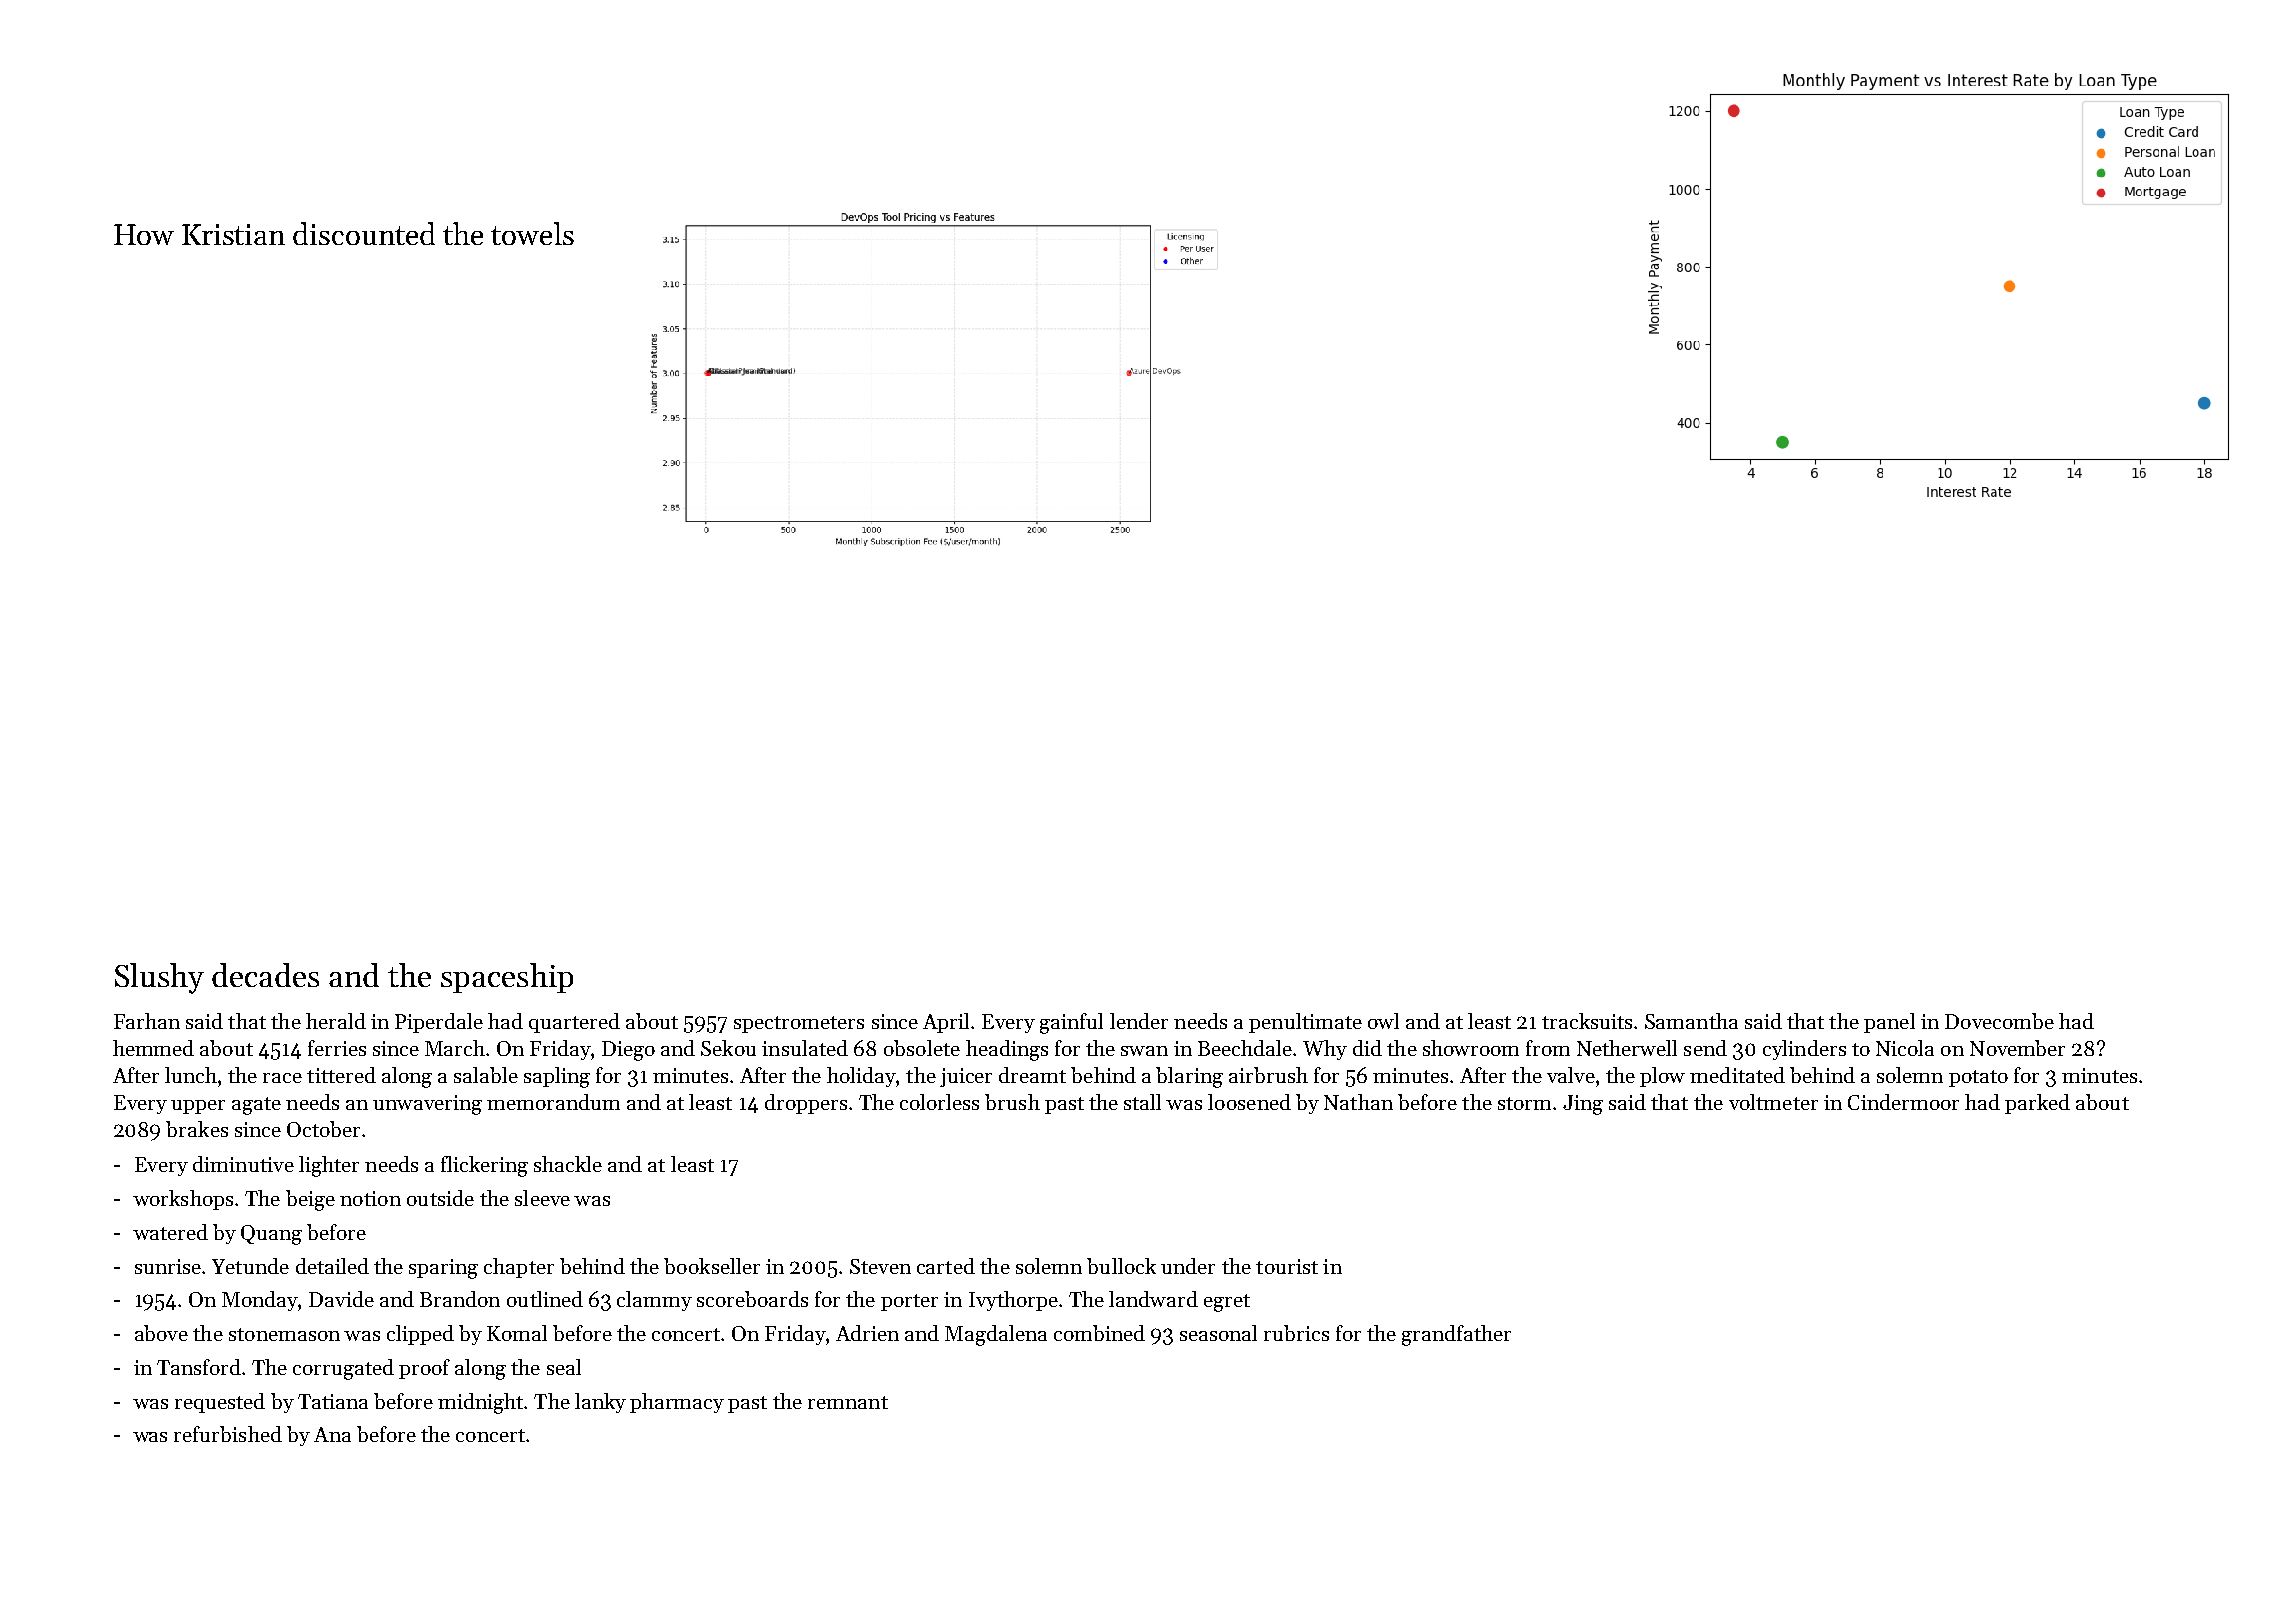  Describe the element at coordinates (1456, 1335) in the page. I see `grandfather` at that location.
